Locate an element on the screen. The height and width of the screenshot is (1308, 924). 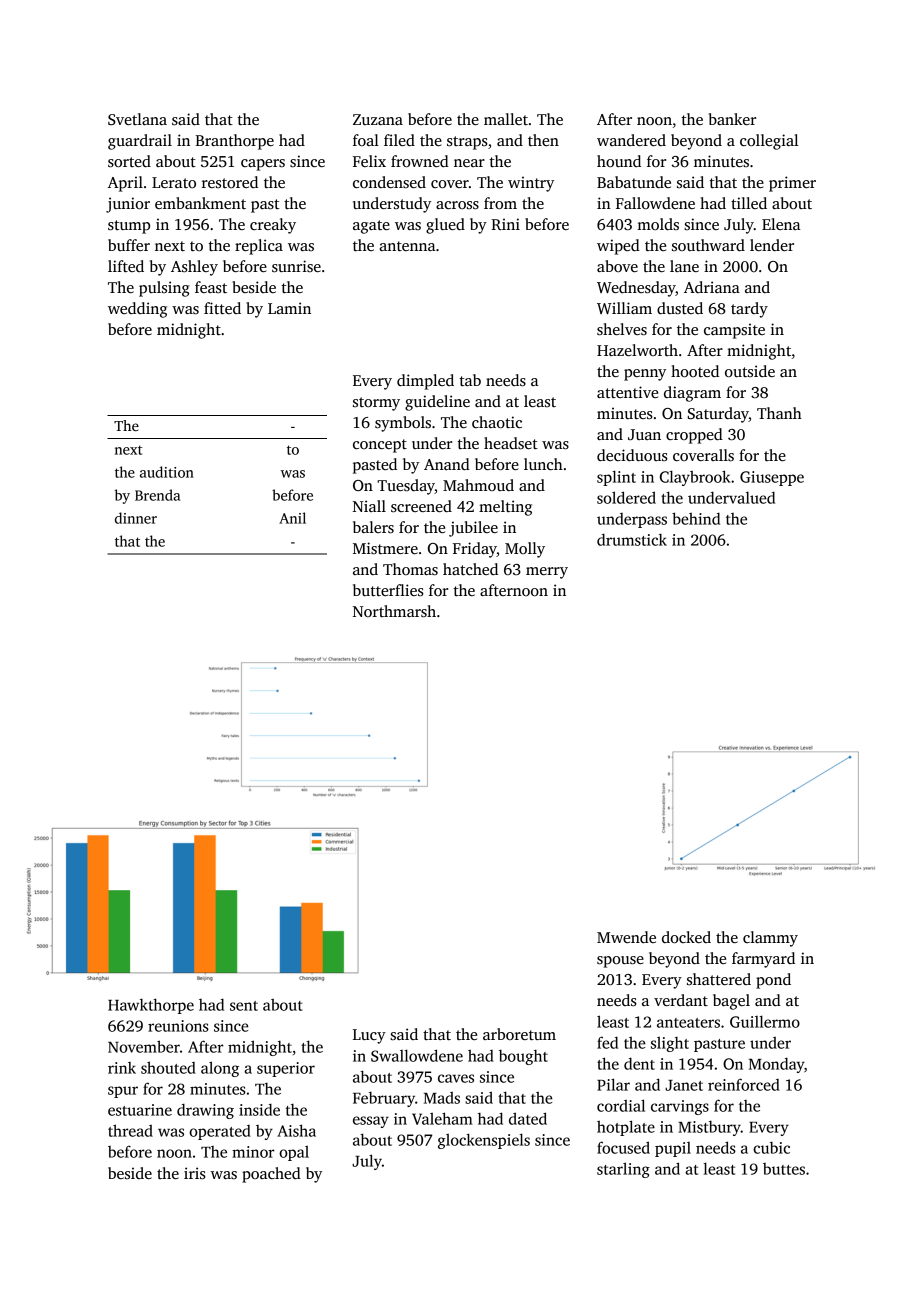
Northmarsh is located at coordinates (394, 611).
